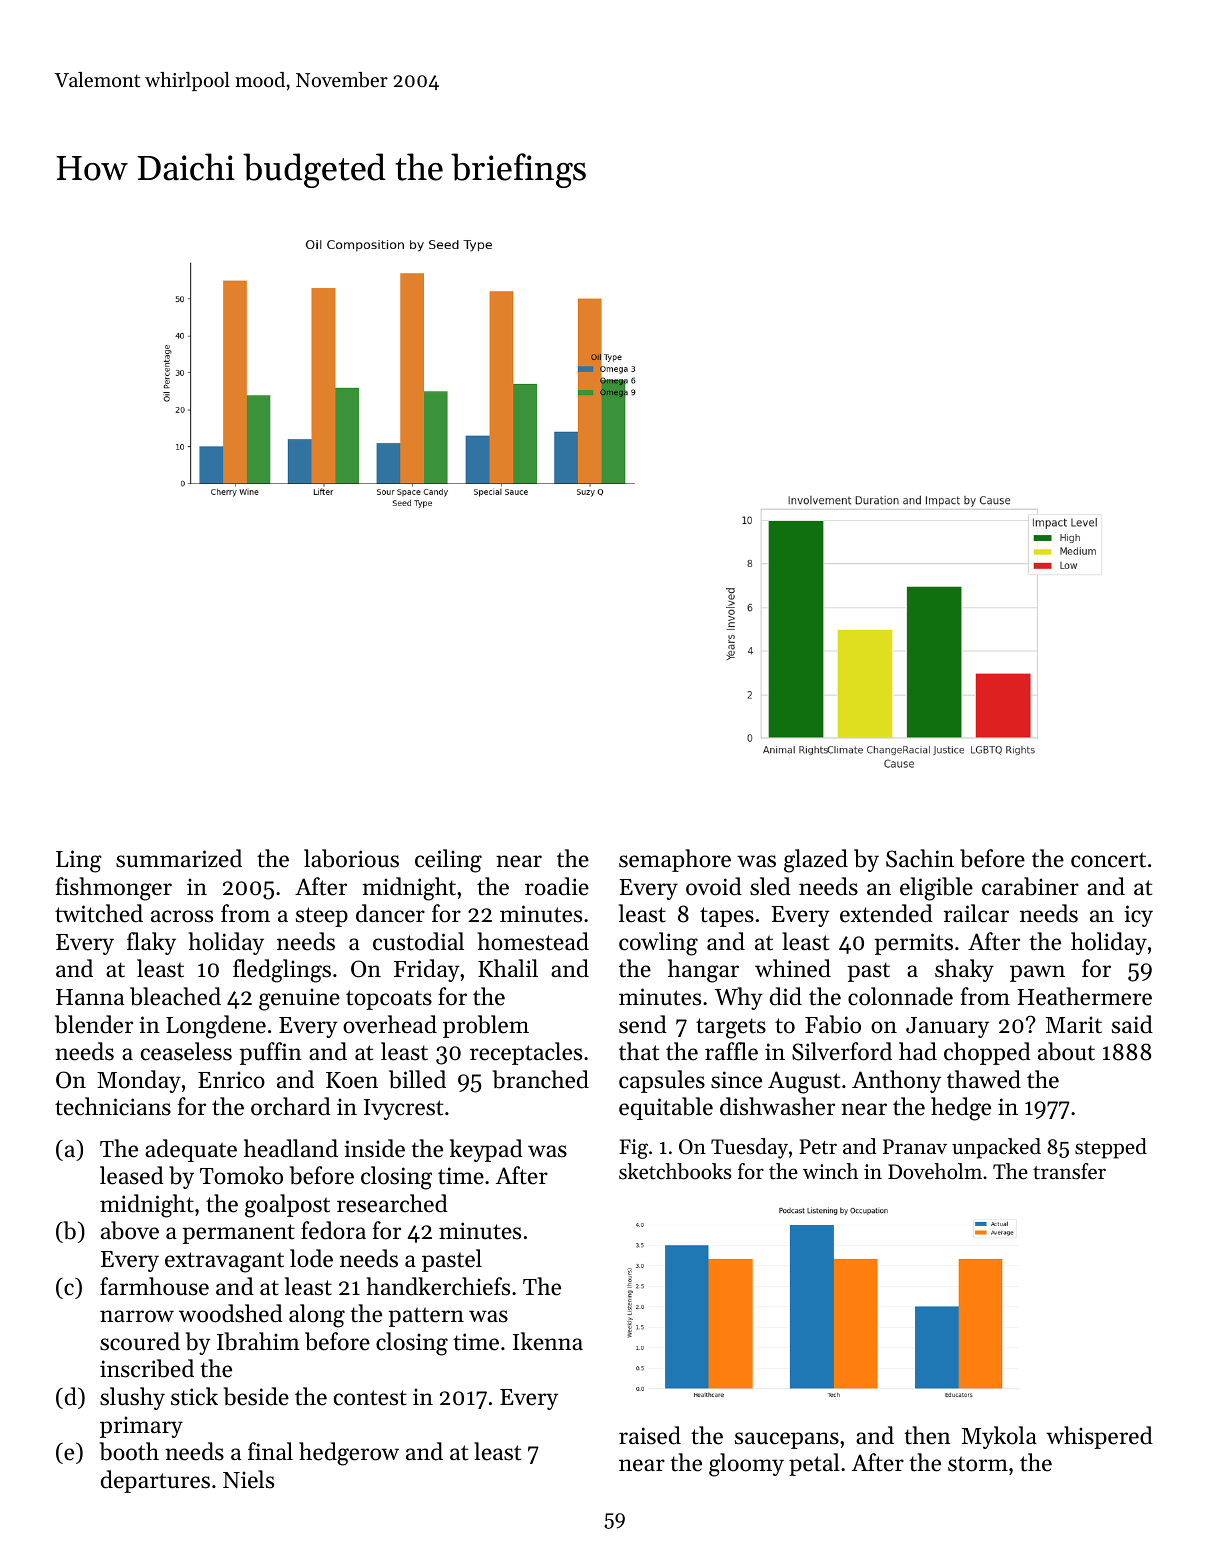 The image size is (1208, 1563). What do you see at coordinates (130, 1230) in the document?
I see `above` at bounding box center [130, 1230].
